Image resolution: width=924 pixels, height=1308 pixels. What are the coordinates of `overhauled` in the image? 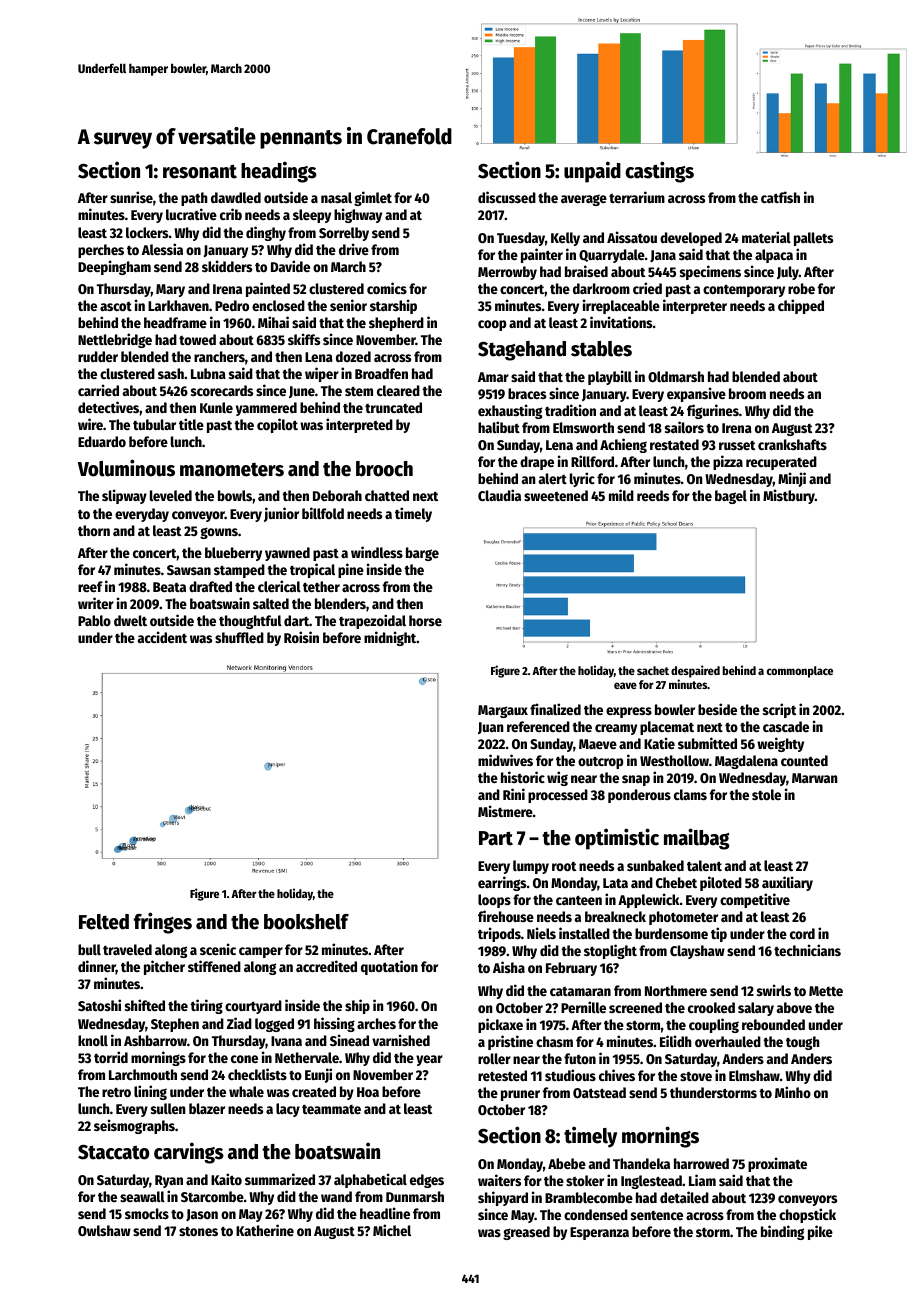 It's located at (728, 1041).
